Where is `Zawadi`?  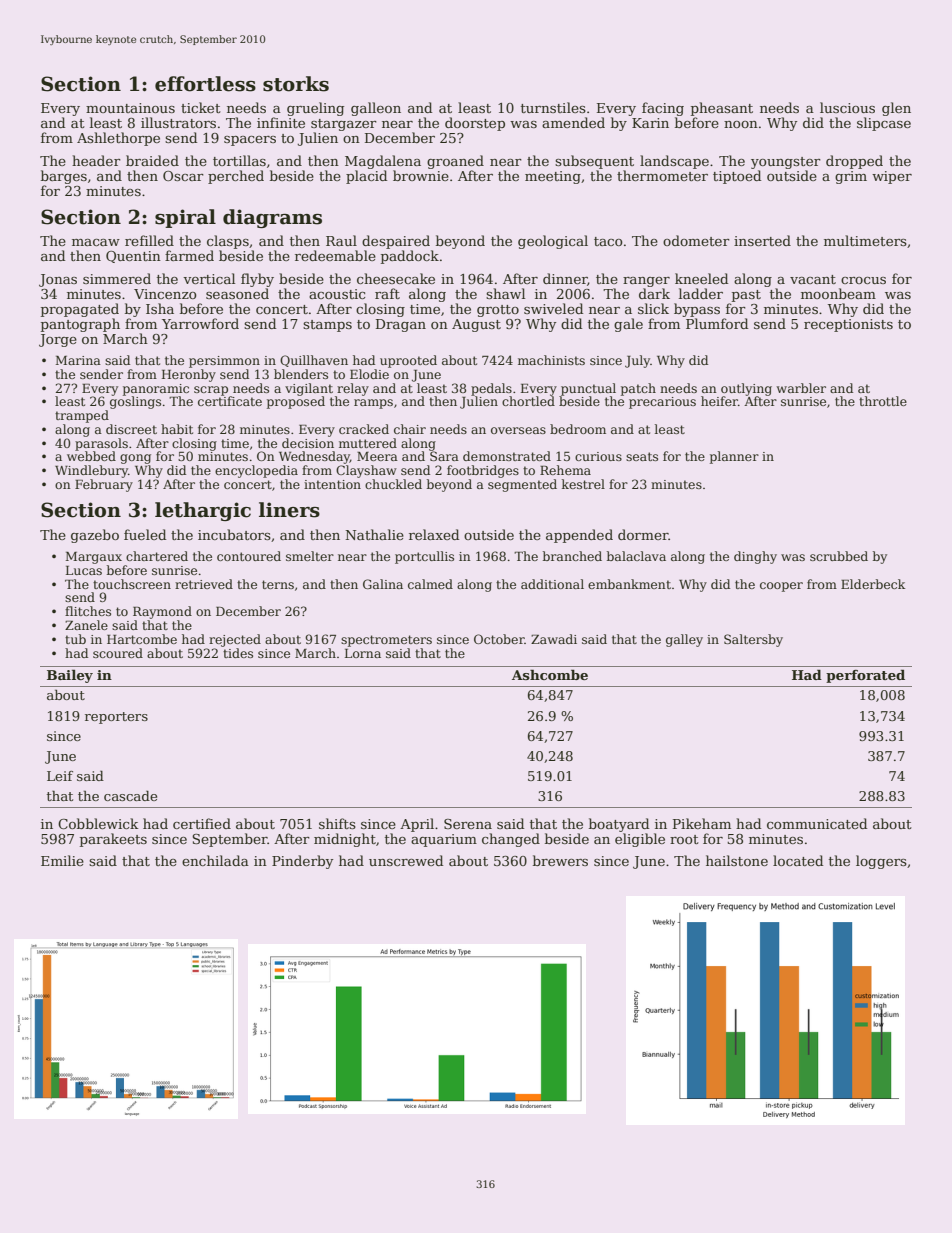
Zawadi is located at coordinates (554, 639).
